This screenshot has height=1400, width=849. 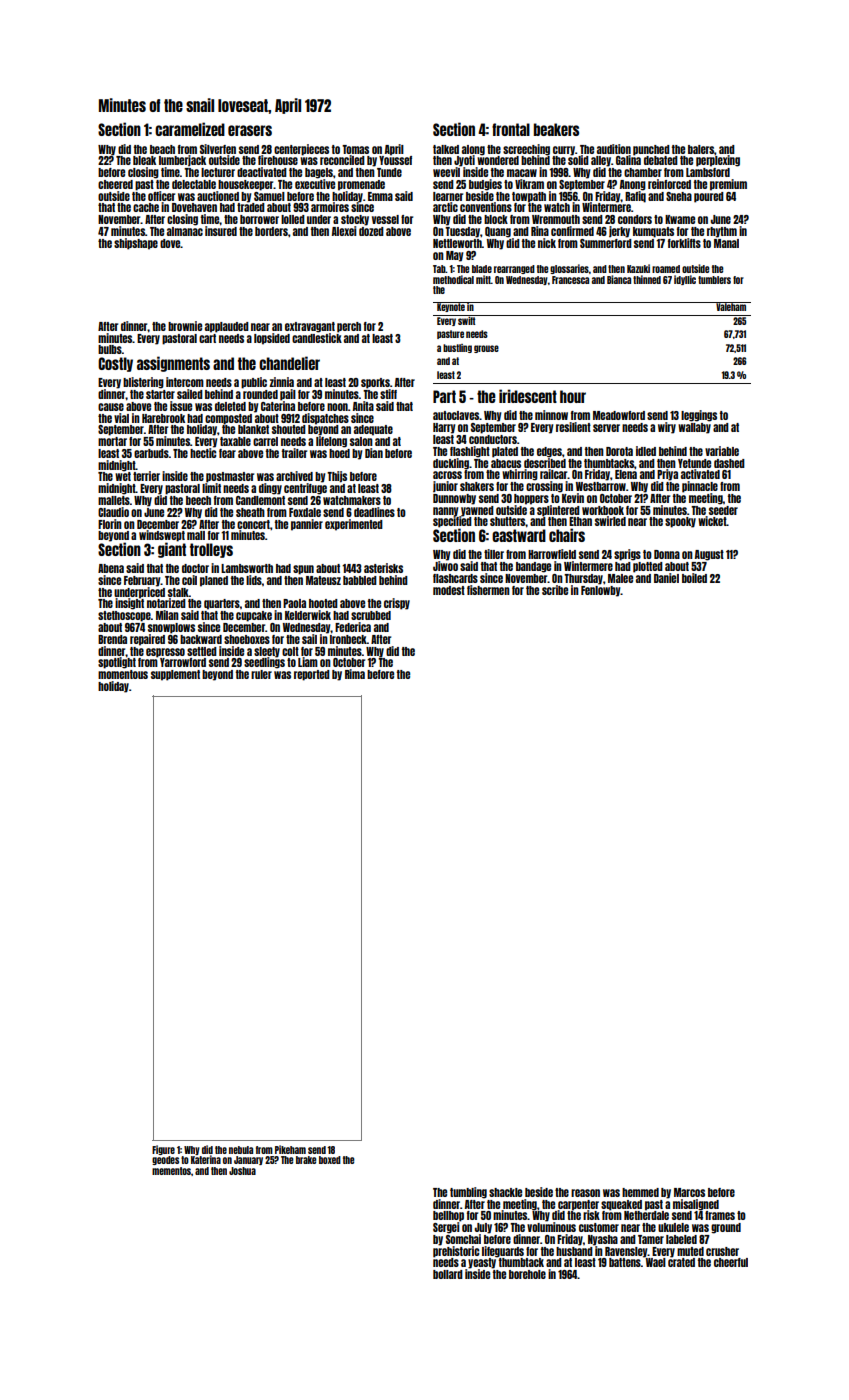 What do you see at coordinates (583, 579) in the screenshot?
I see `Thursday` at bounding box center [583, 579].
